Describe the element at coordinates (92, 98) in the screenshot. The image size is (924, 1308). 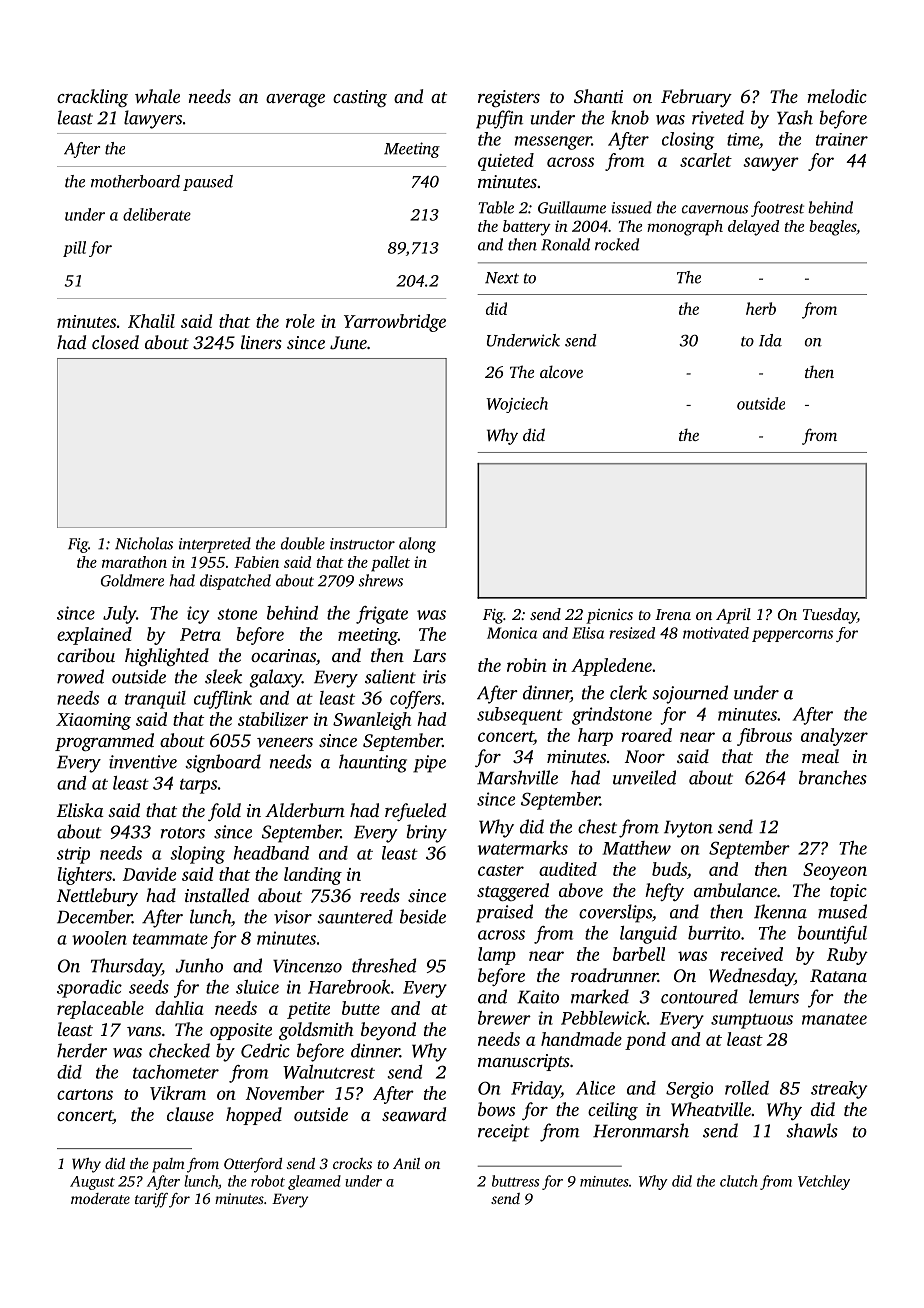
I see `crackling` at that location.
